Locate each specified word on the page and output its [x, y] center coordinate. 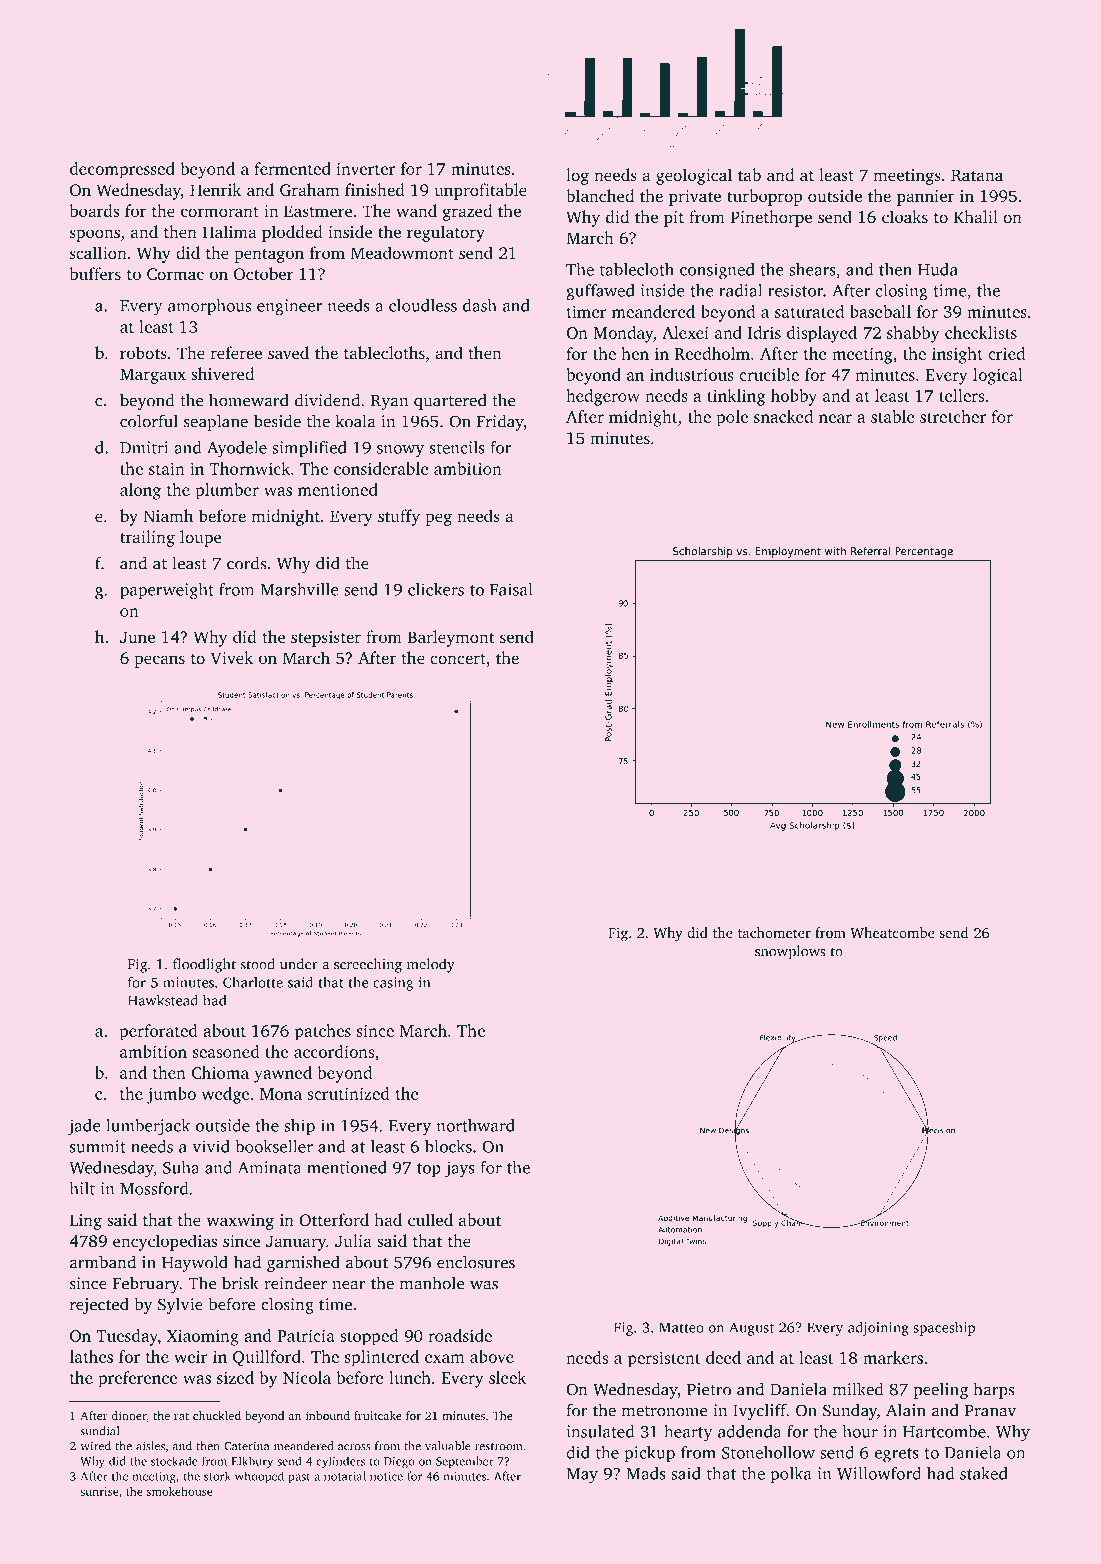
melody [431, 965]
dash [480, 305]
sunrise [99, 1491]
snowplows [790, 952]
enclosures [476, 1262]
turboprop [764, 197]
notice [386, 1476]
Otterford [334, 1220]
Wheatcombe [892, 932]
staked [984, 1473]
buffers [95, 273]
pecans [159, 661]
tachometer [774, 932]
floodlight [204, 965]
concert [458, 659]
